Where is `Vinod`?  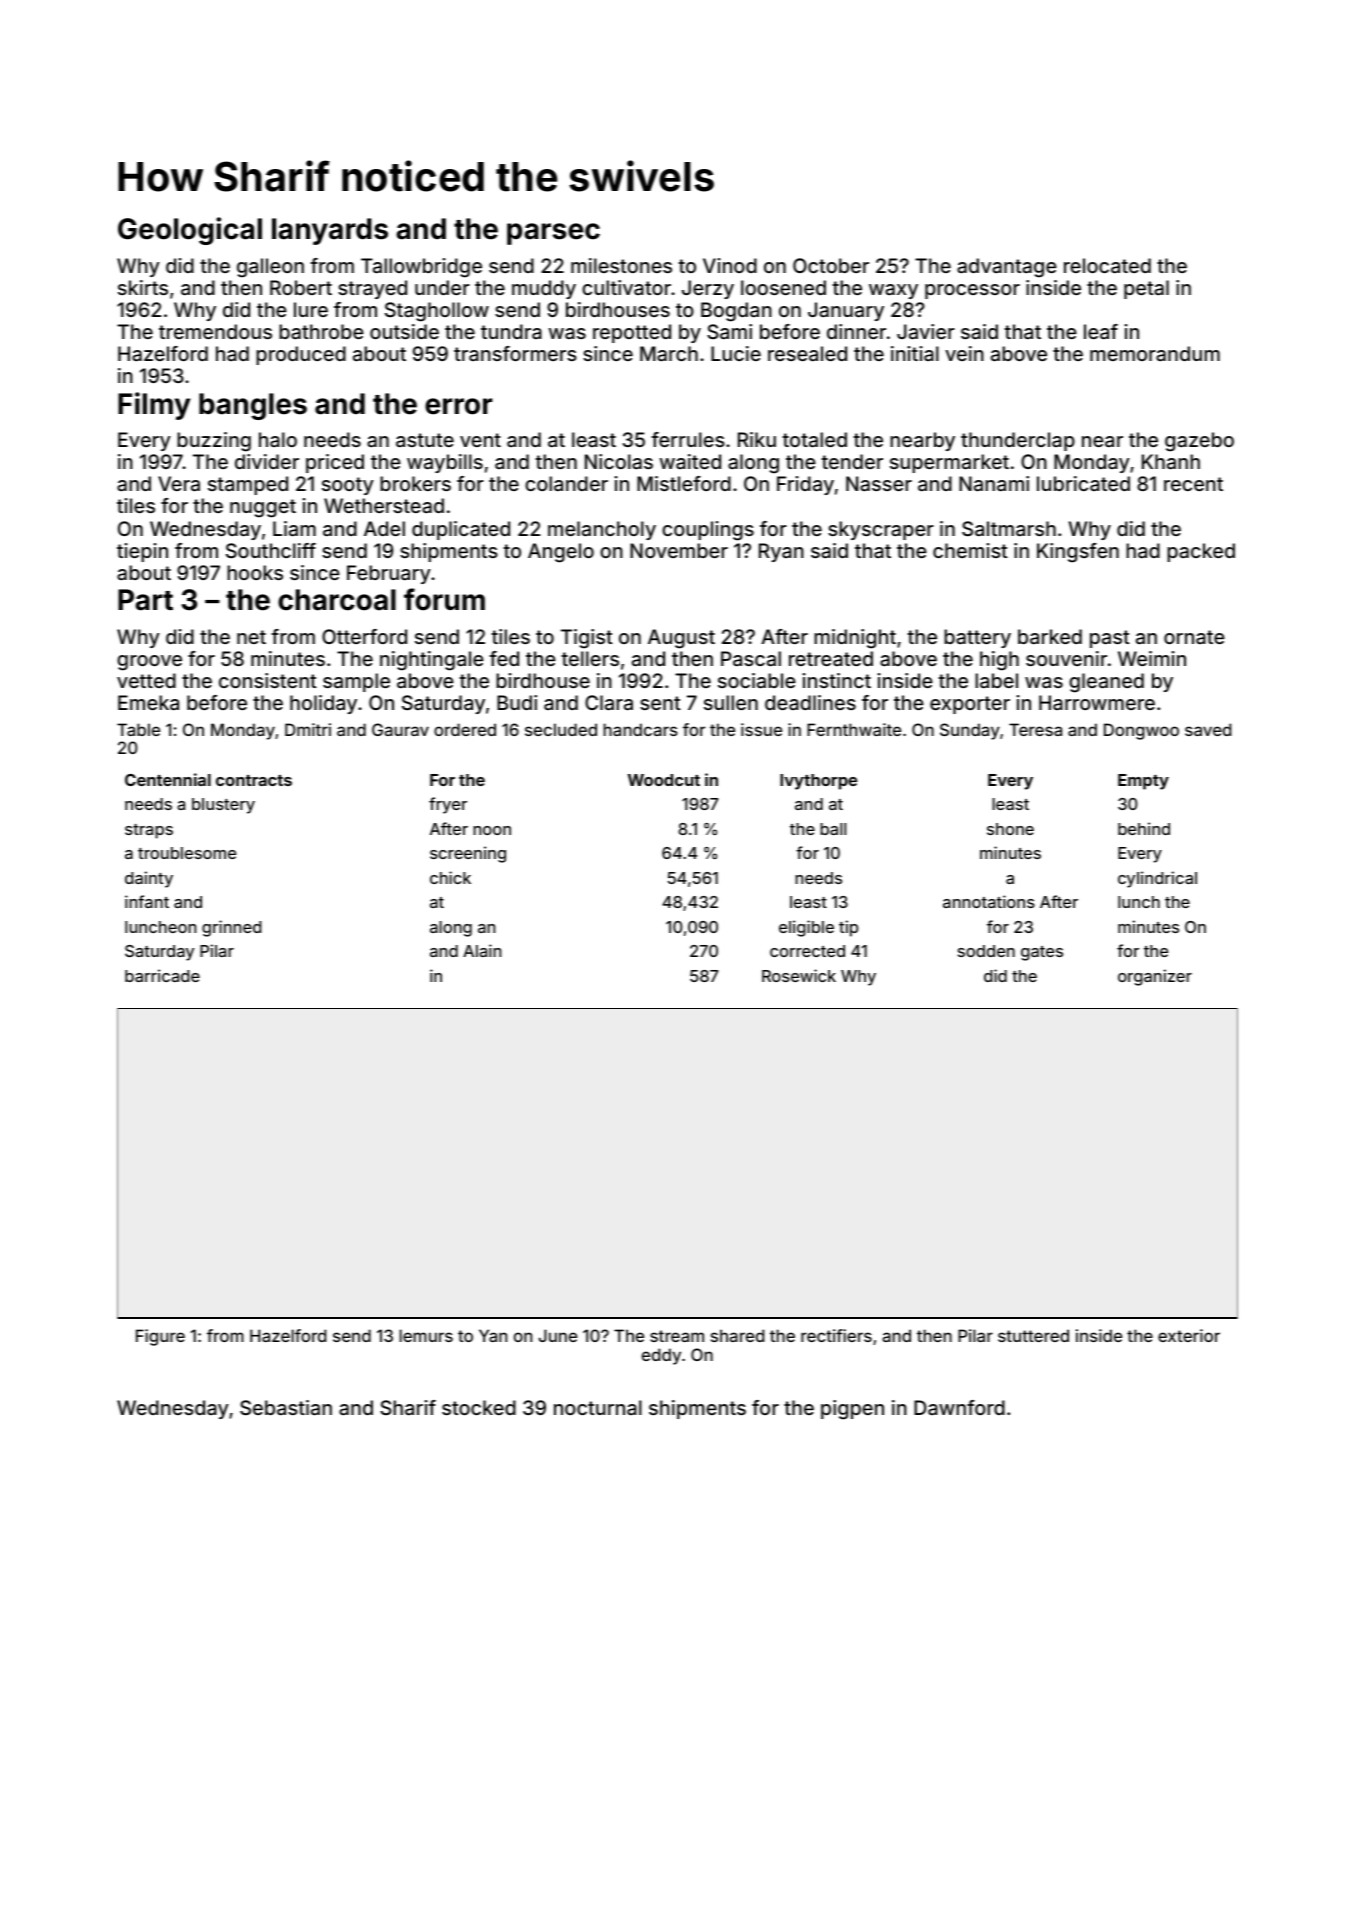 Vinod is located at coordinates (730, 265).
